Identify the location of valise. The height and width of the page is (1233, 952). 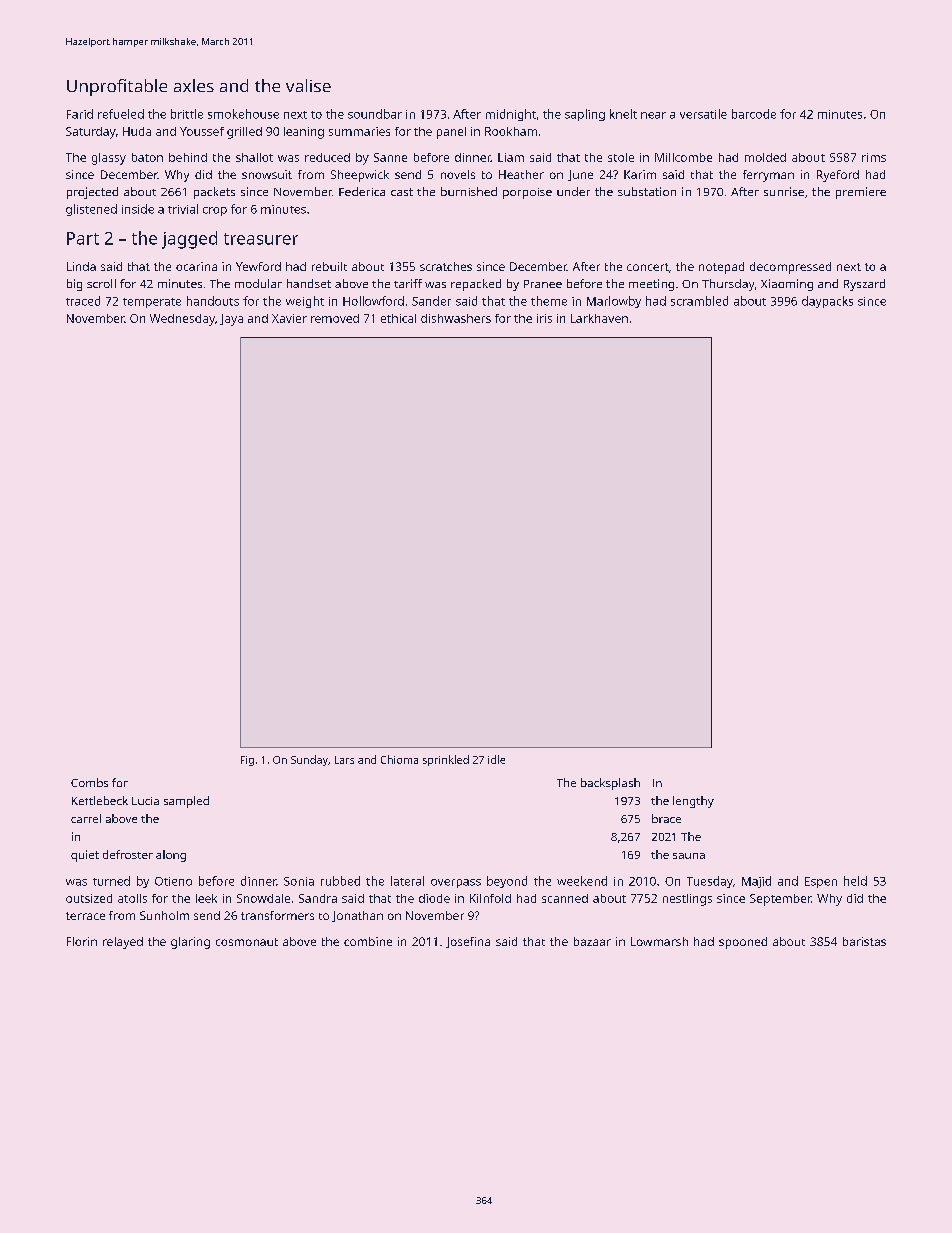
(308, 85).
